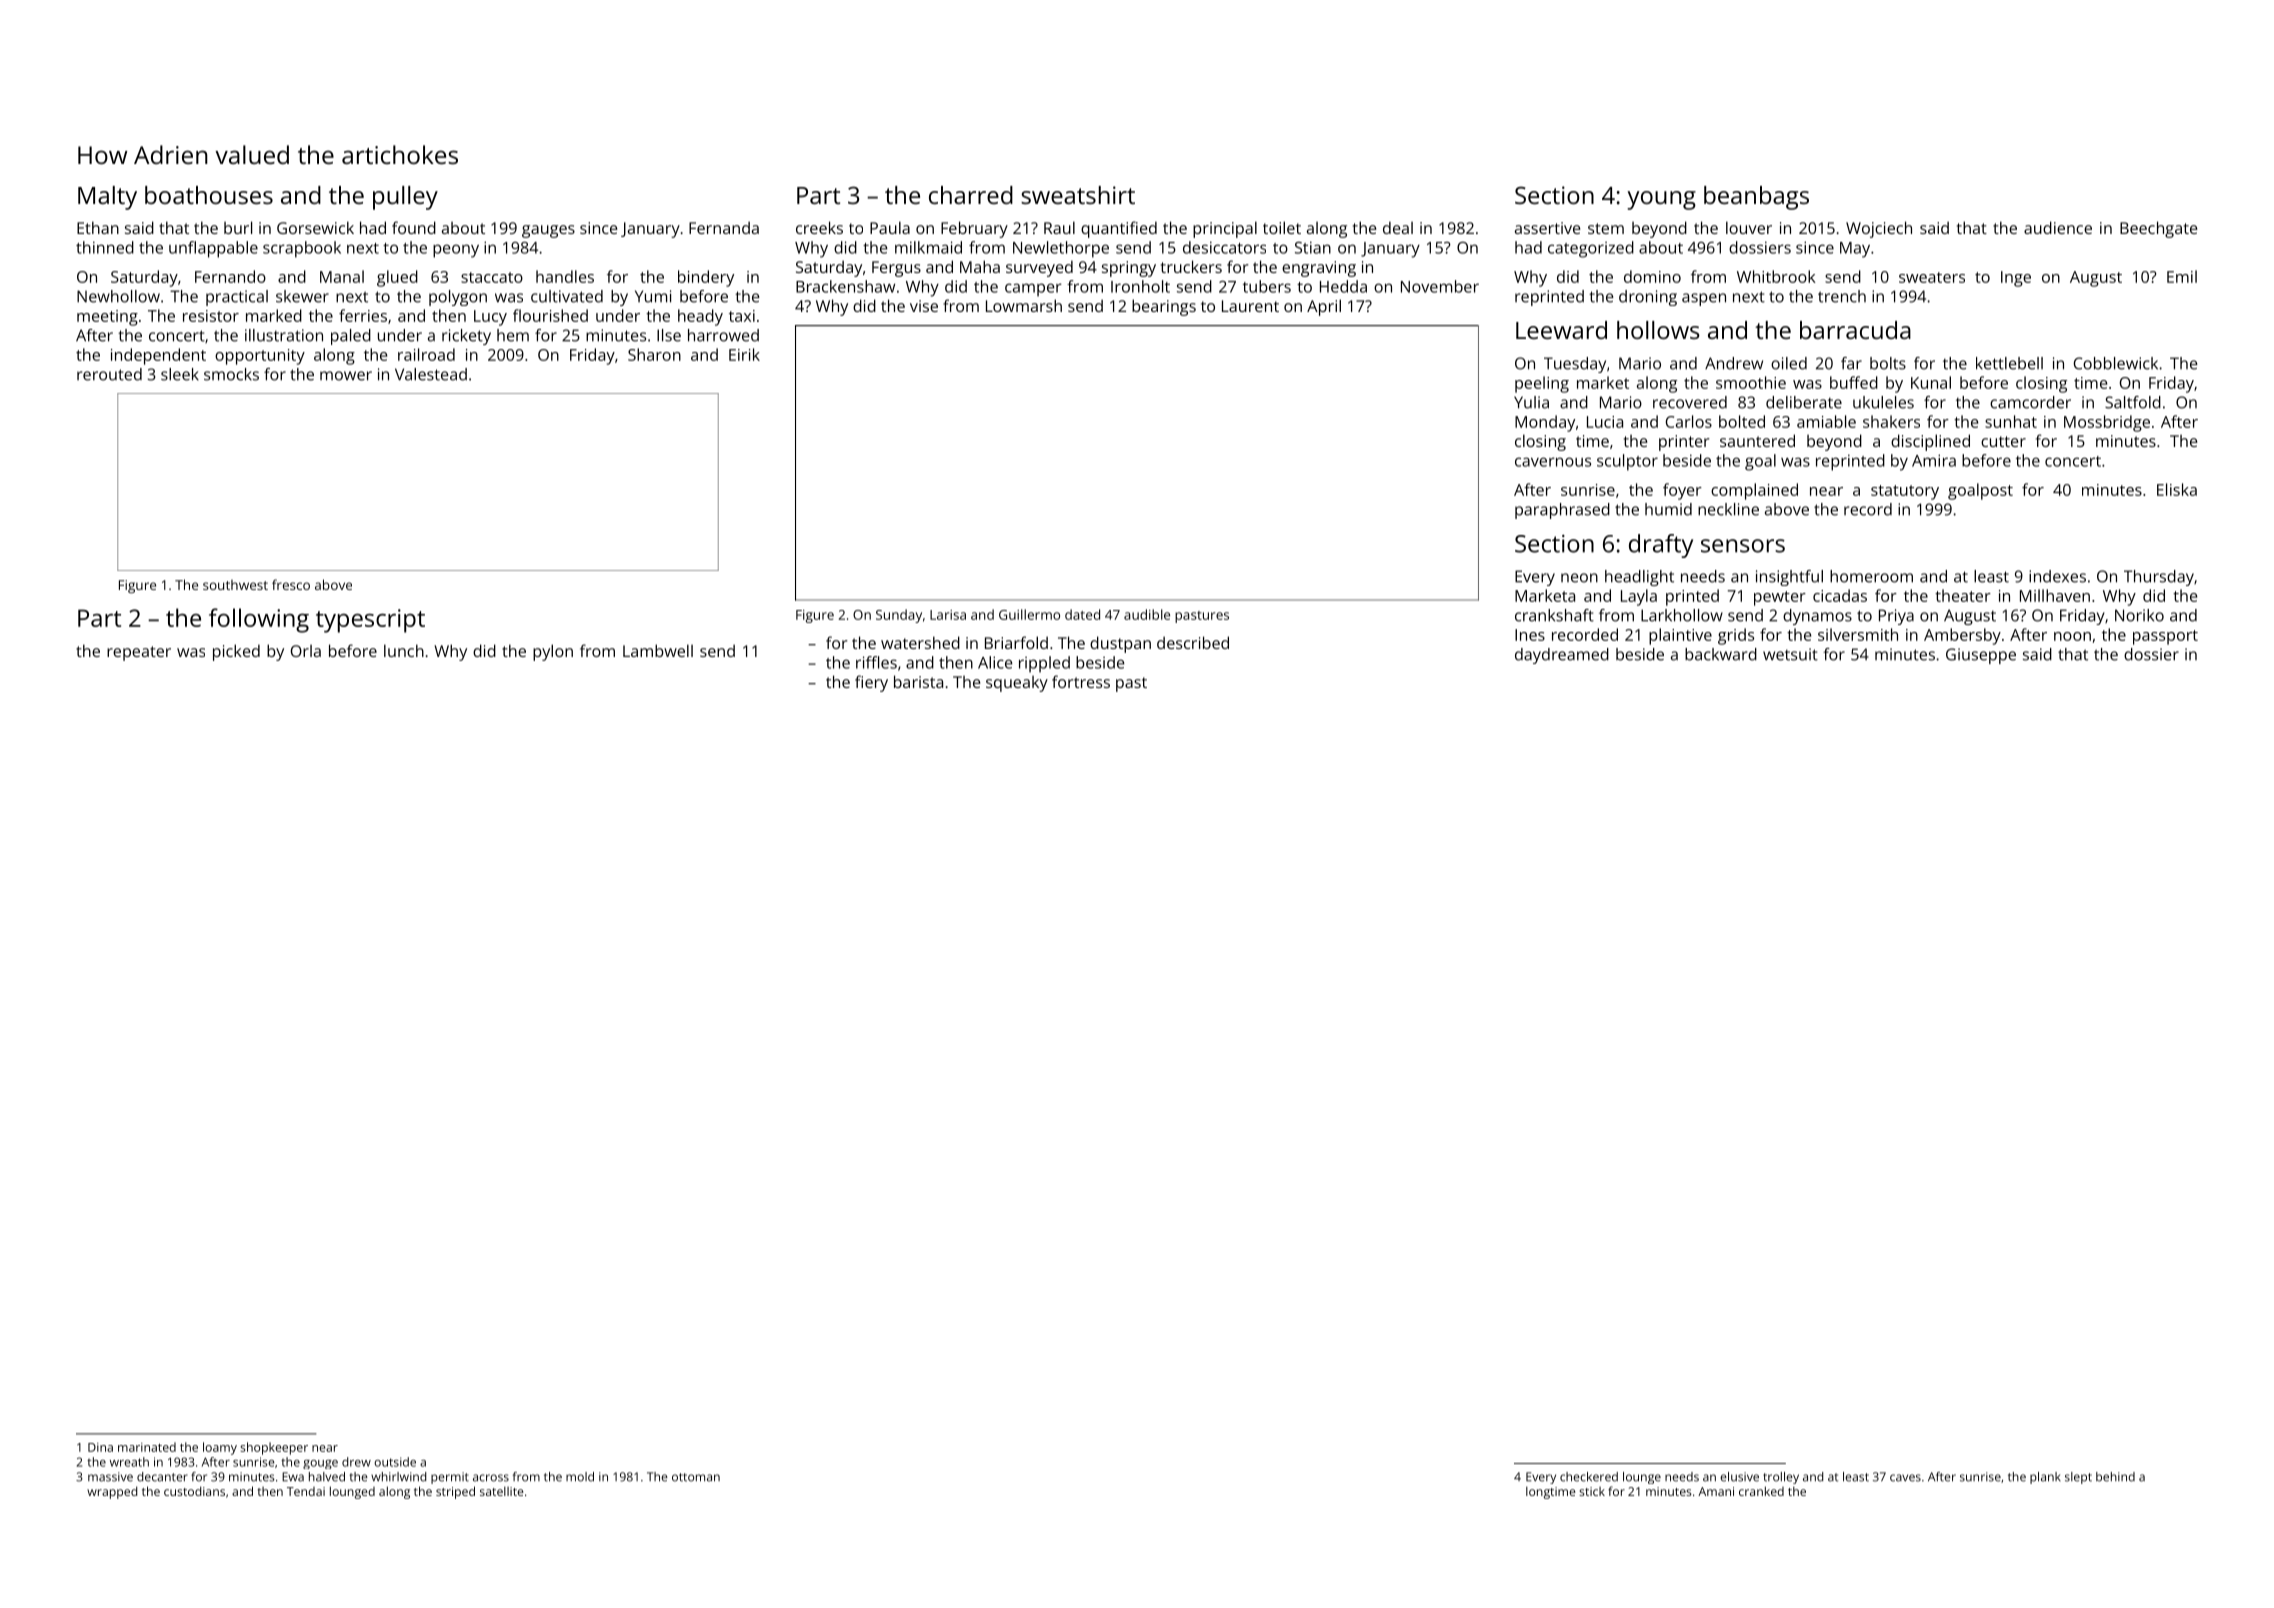 The width and height of the screenshot is (2274, 1608). What do you see at coordinates (107, 198) in the screenshot?
I see `Malty` at bounding box center [107, 198].
